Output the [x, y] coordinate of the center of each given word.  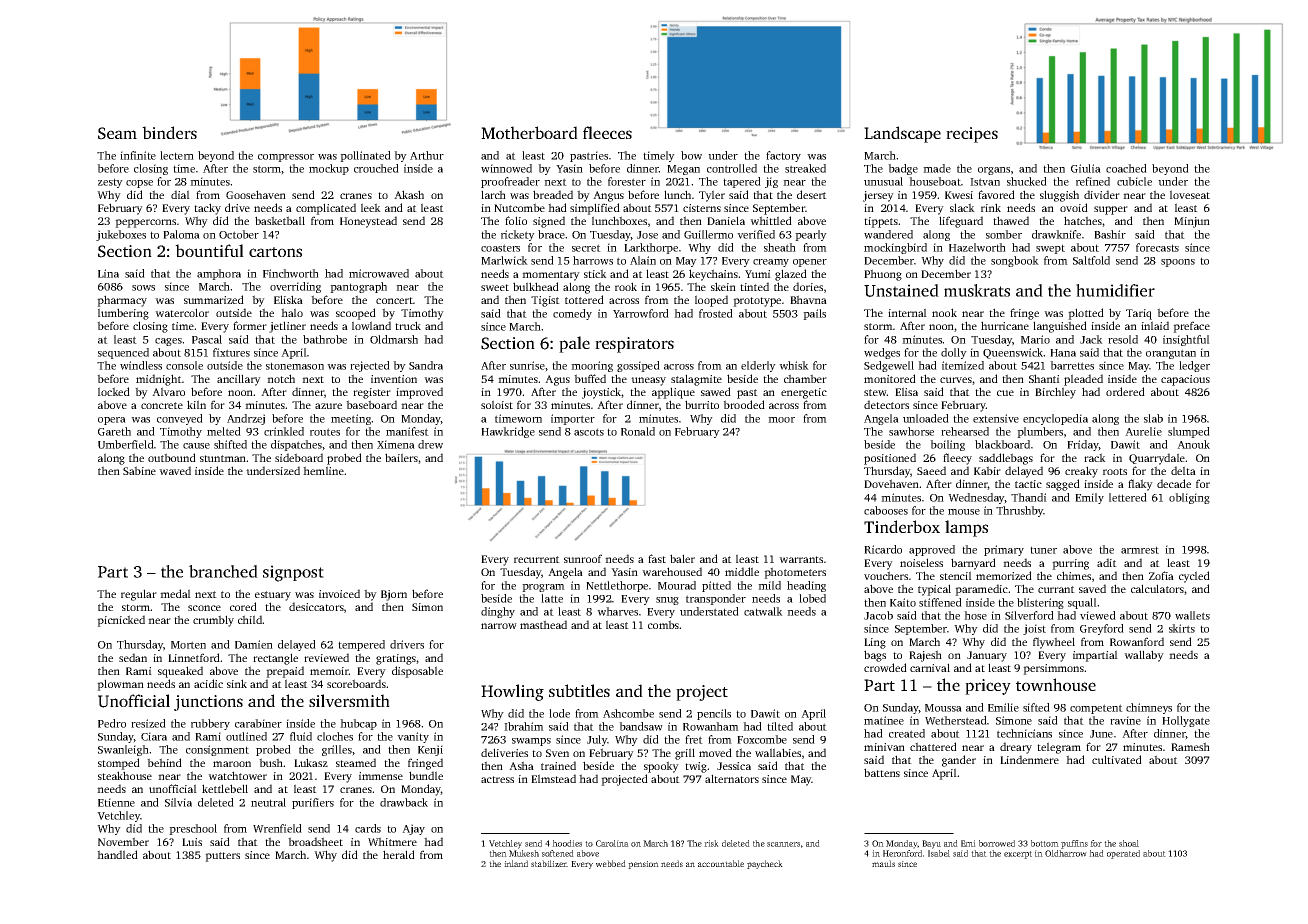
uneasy [648, 381]
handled [117, 854]
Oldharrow [1066, 853]
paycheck [765, 864]
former [250, 325]
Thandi [1029, 497]
